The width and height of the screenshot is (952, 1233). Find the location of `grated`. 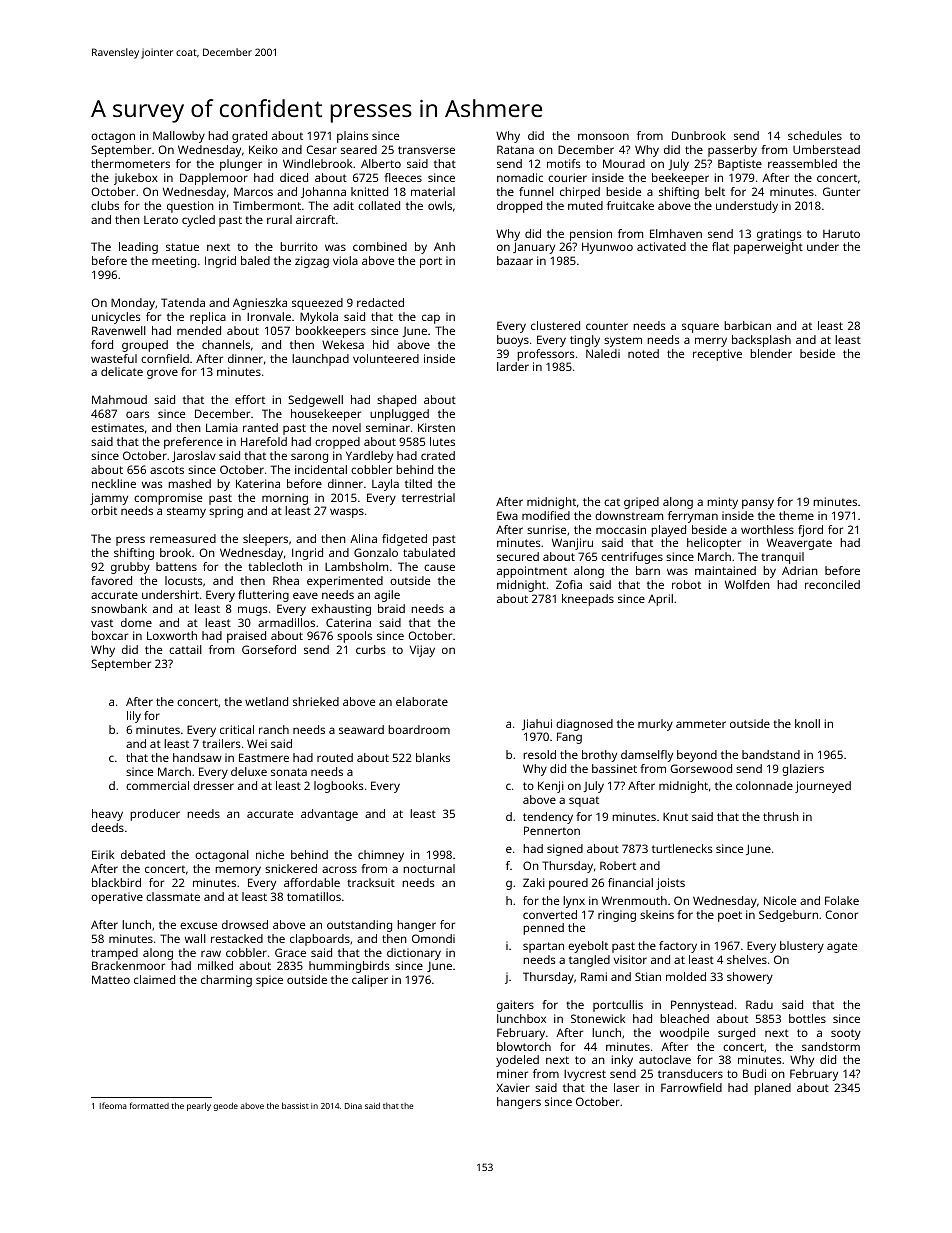

grated is located at coordinates (249, 137).
